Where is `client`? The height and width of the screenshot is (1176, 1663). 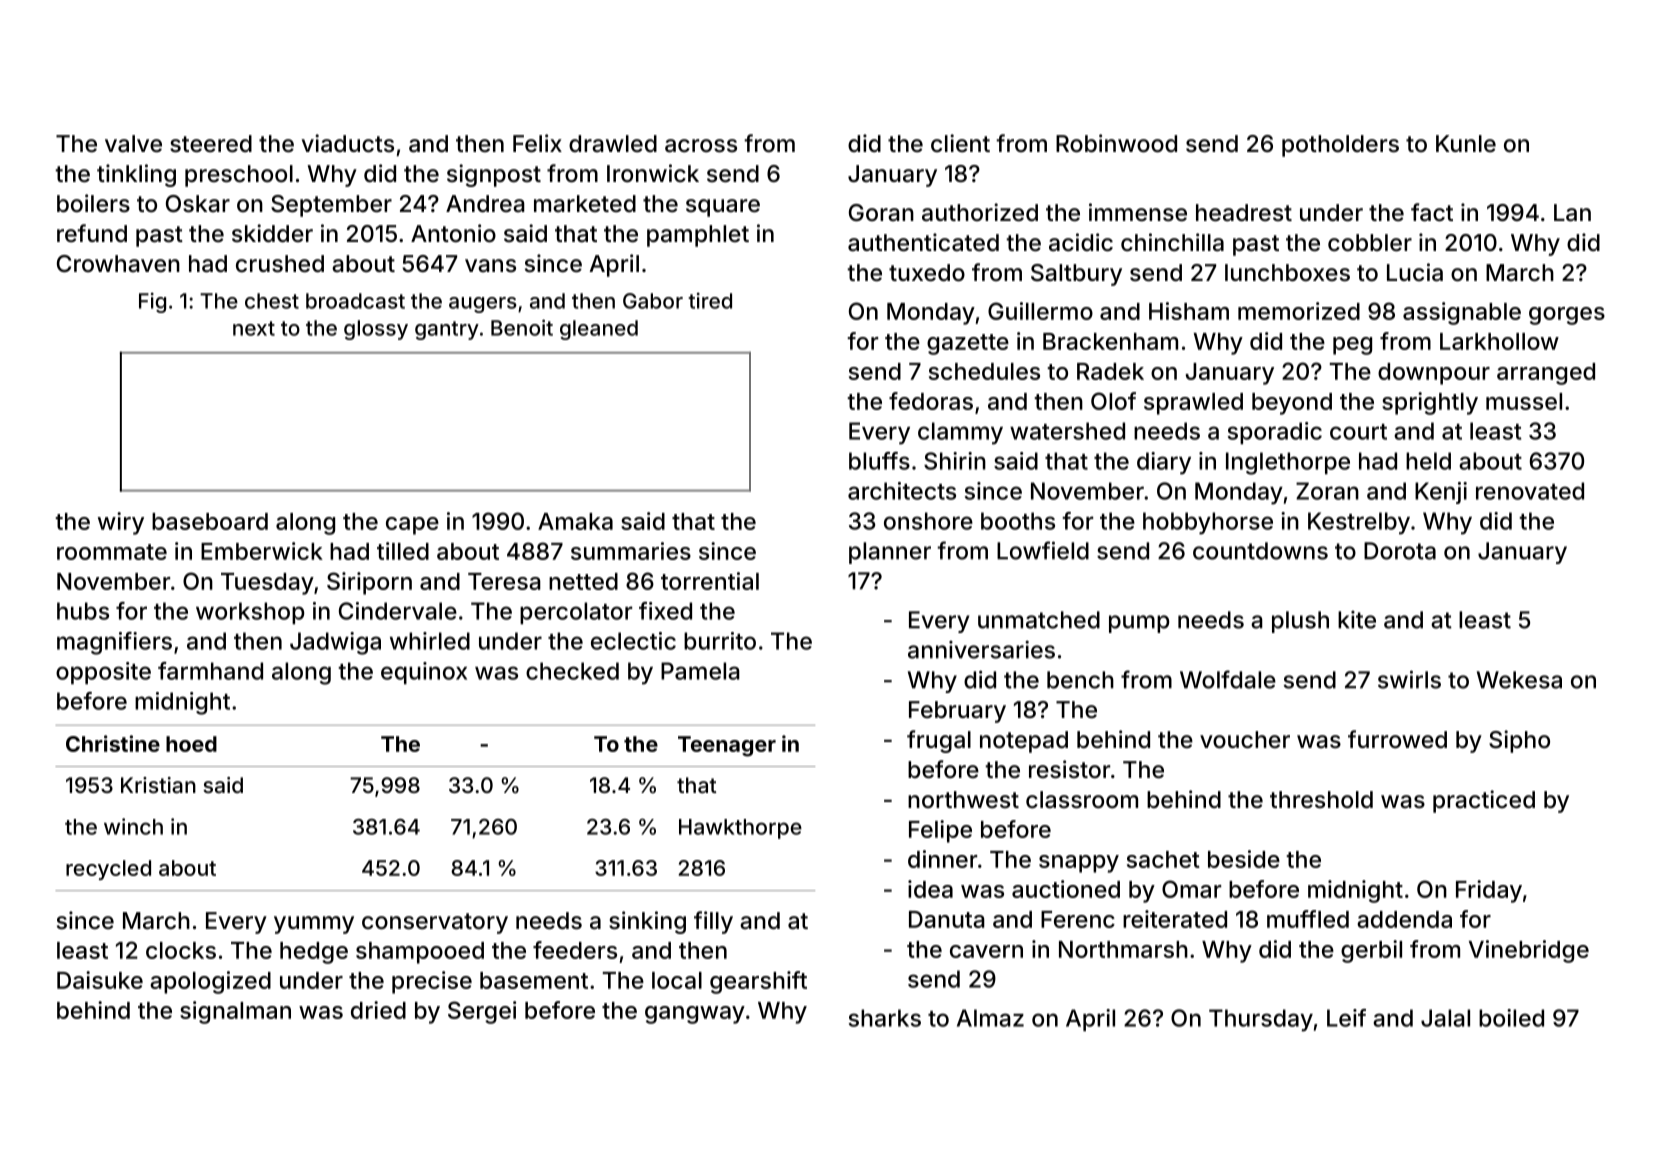
client is located at coordinates (960, 143).
